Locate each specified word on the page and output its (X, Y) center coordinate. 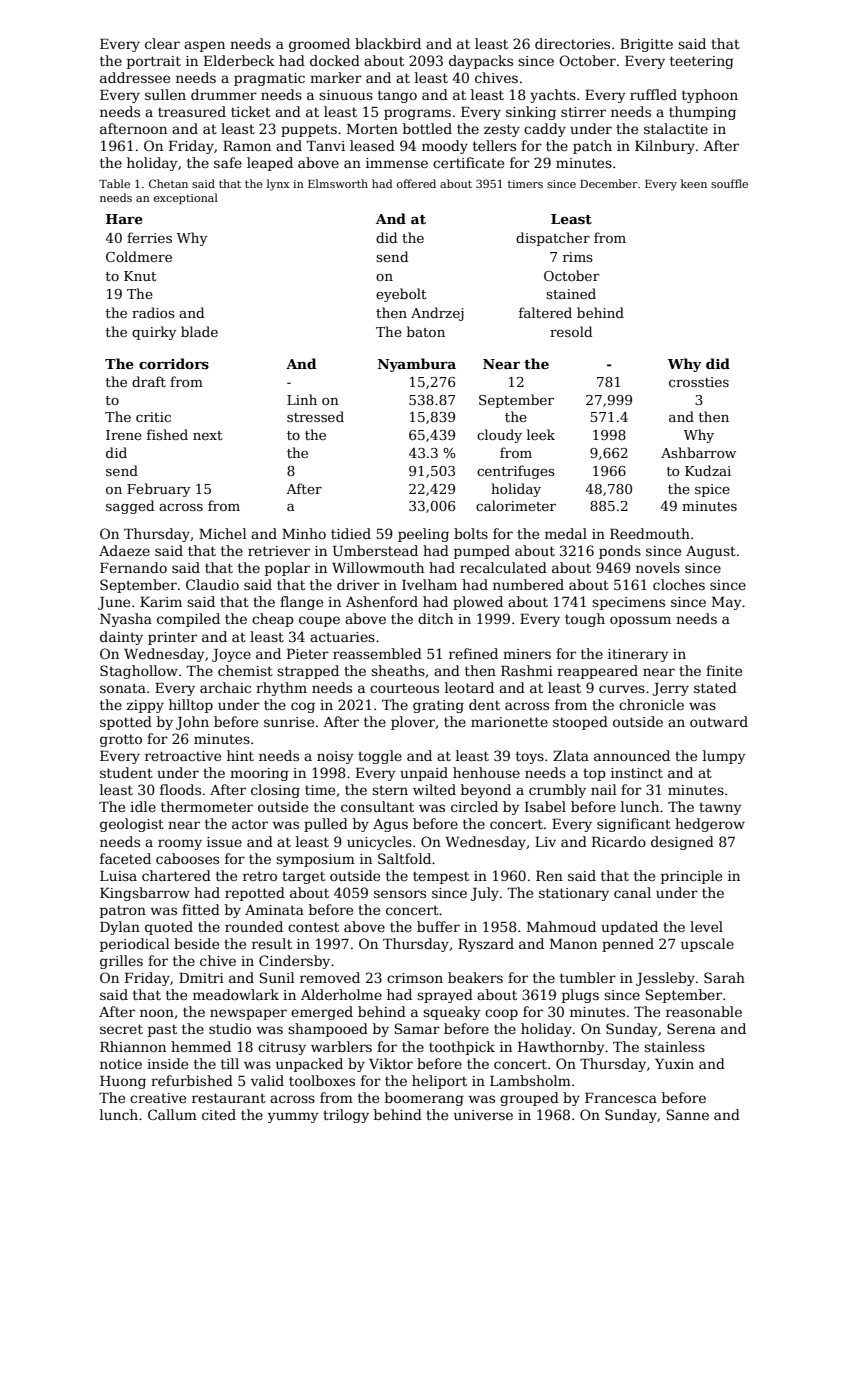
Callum (172, 1114)
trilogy (346, 1116)
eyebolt (401, 295)
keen (694, 183)
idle (143, 806)
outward (719, 721)
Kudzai (708, 470)
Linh (302, 399)
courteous (404, 688)
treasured (192, 111)
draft (149, 381)
